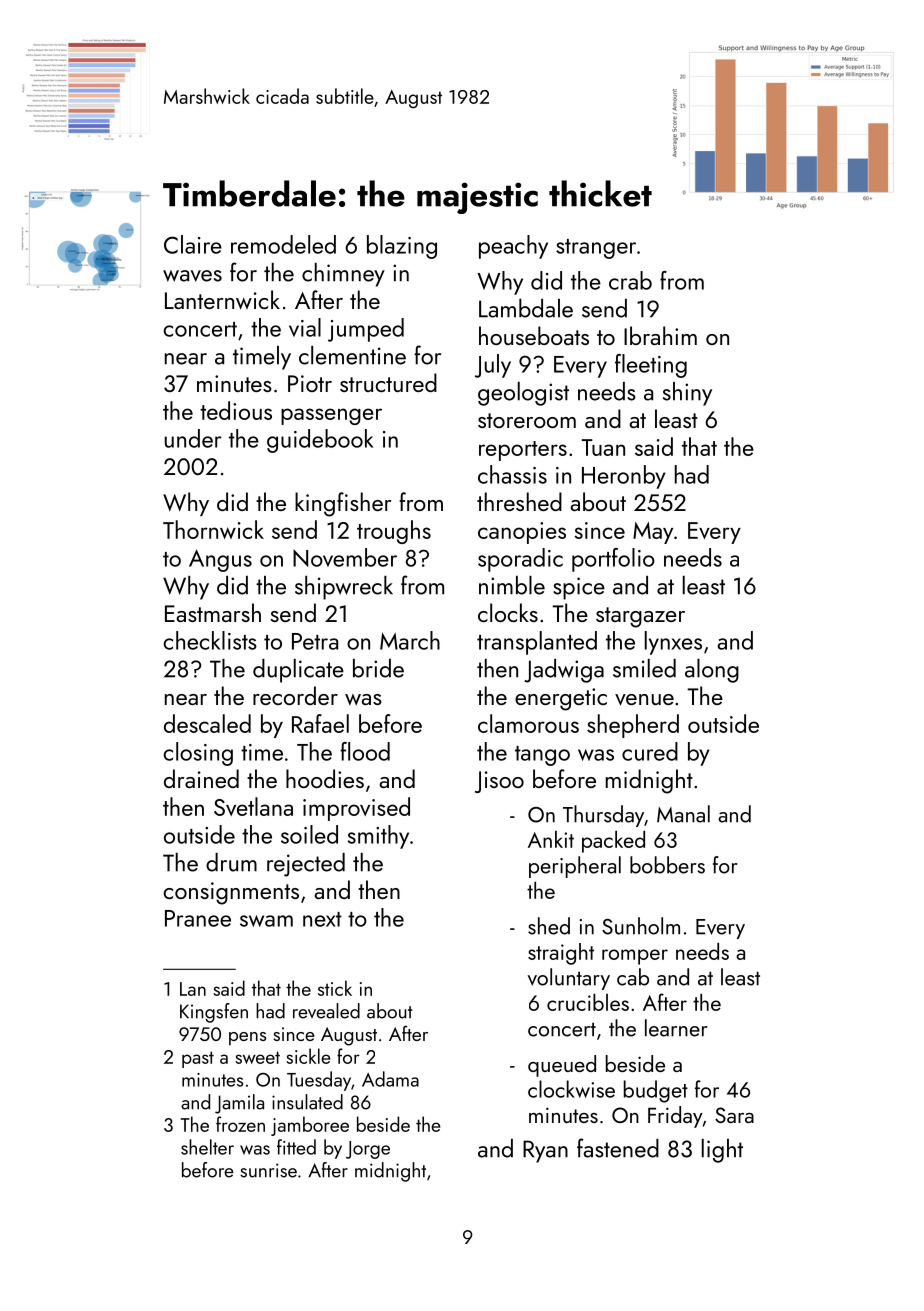 Image resolution: width=924 pixels, height=1311 pixels. What do you see at coordinates (561, 954) in the image?
I see `straight` at bounding box center [561, 954].
